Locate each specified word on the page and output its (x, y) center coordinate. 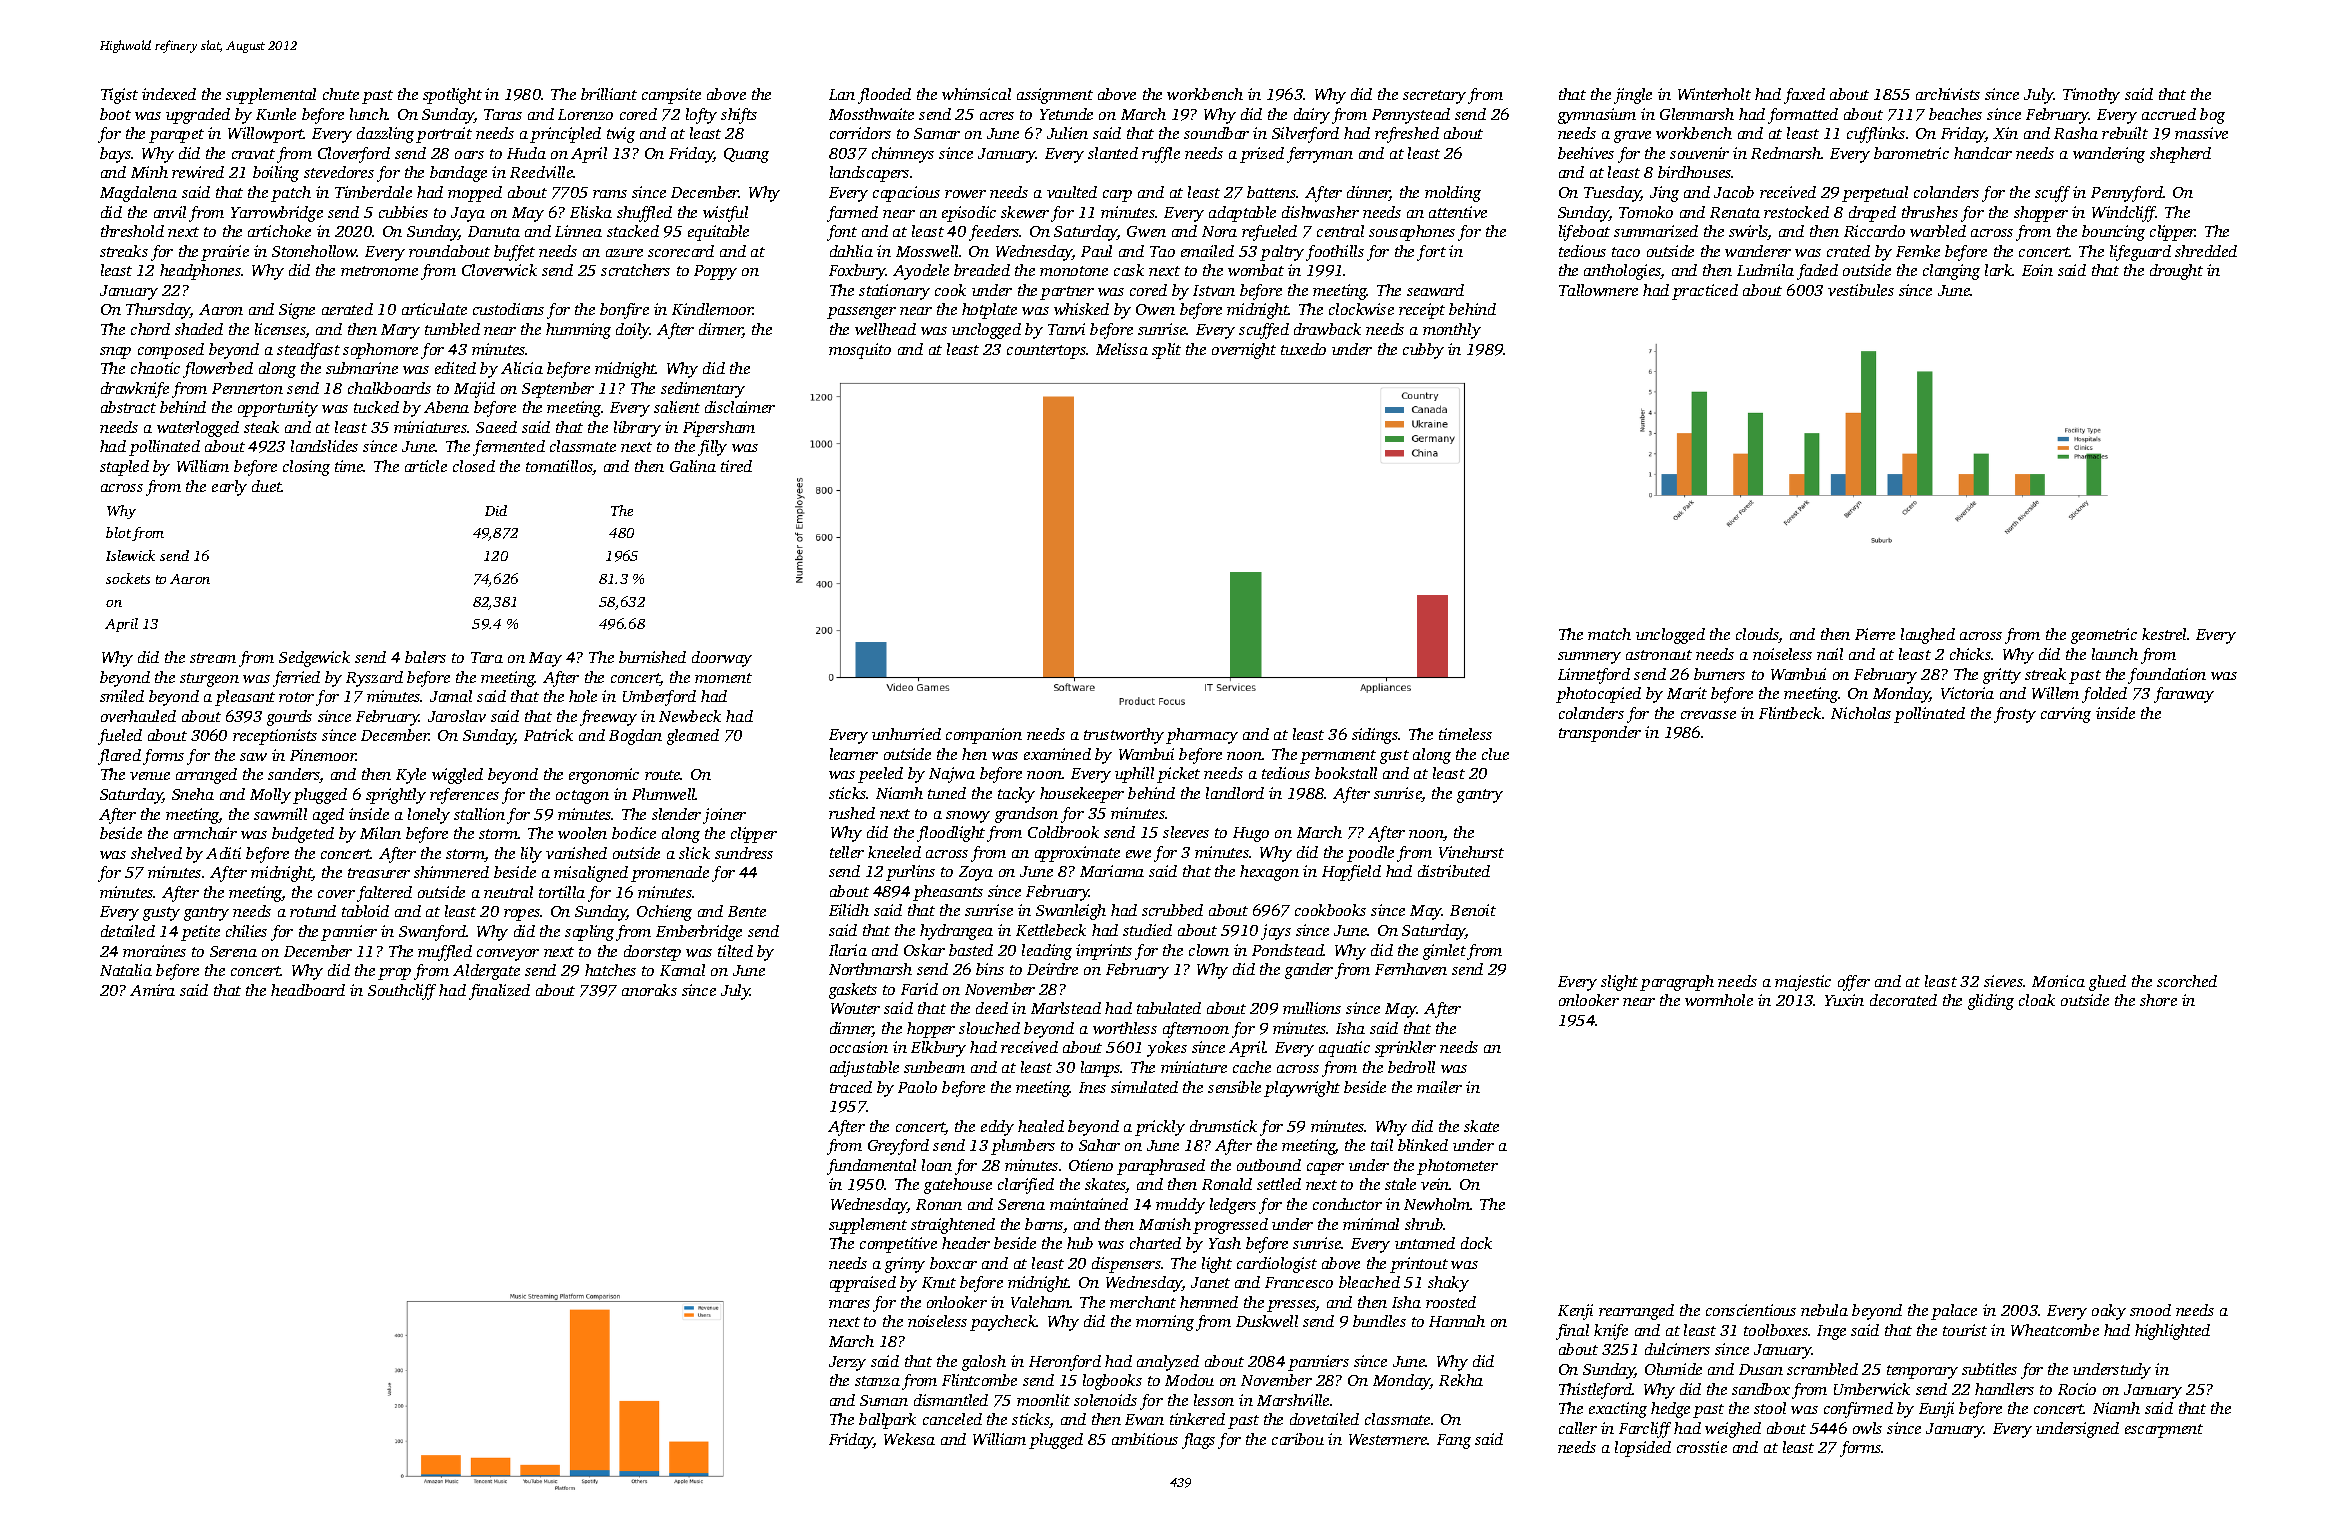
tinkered (1197, 1419)
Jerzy (847, 1363)
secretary (1434, 97)
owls (1867, 1428)
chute (341, 94)
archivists (1948, 94)
